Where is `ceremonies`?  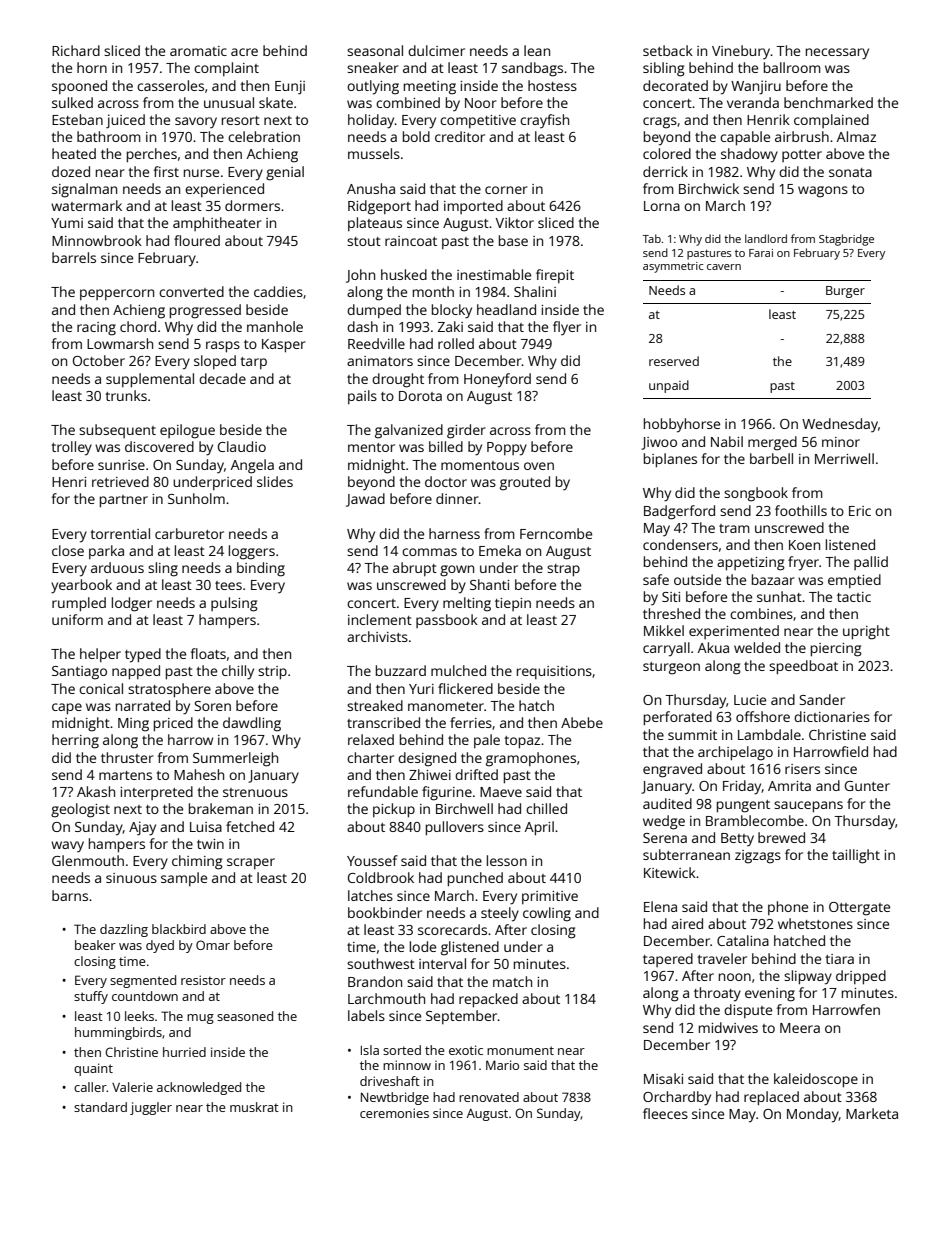 ceremonies is located at coordinates (394, 1113).
